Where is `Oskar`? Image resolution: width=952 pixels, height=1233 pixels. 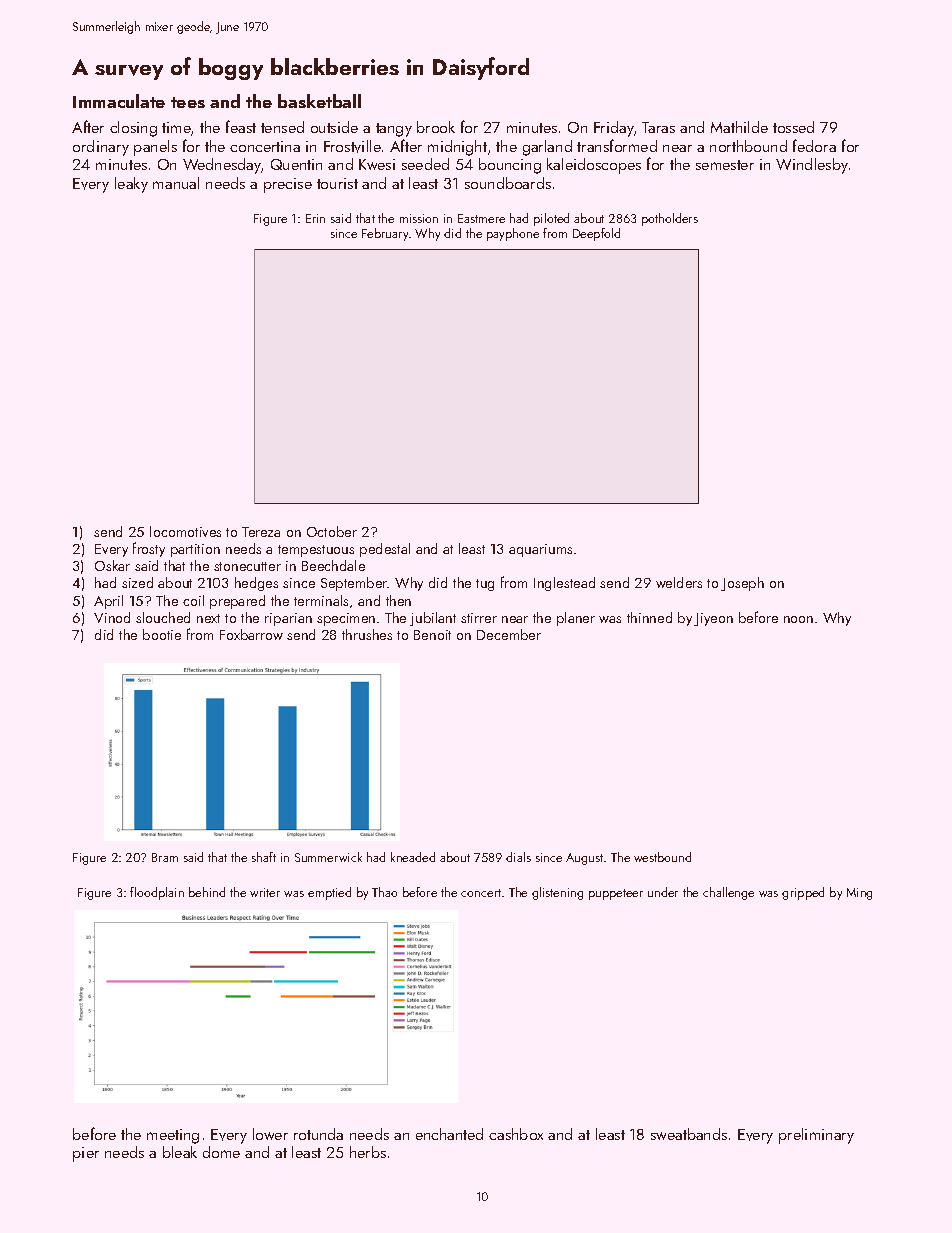 Oskar is located at coordinates (112, 565).
